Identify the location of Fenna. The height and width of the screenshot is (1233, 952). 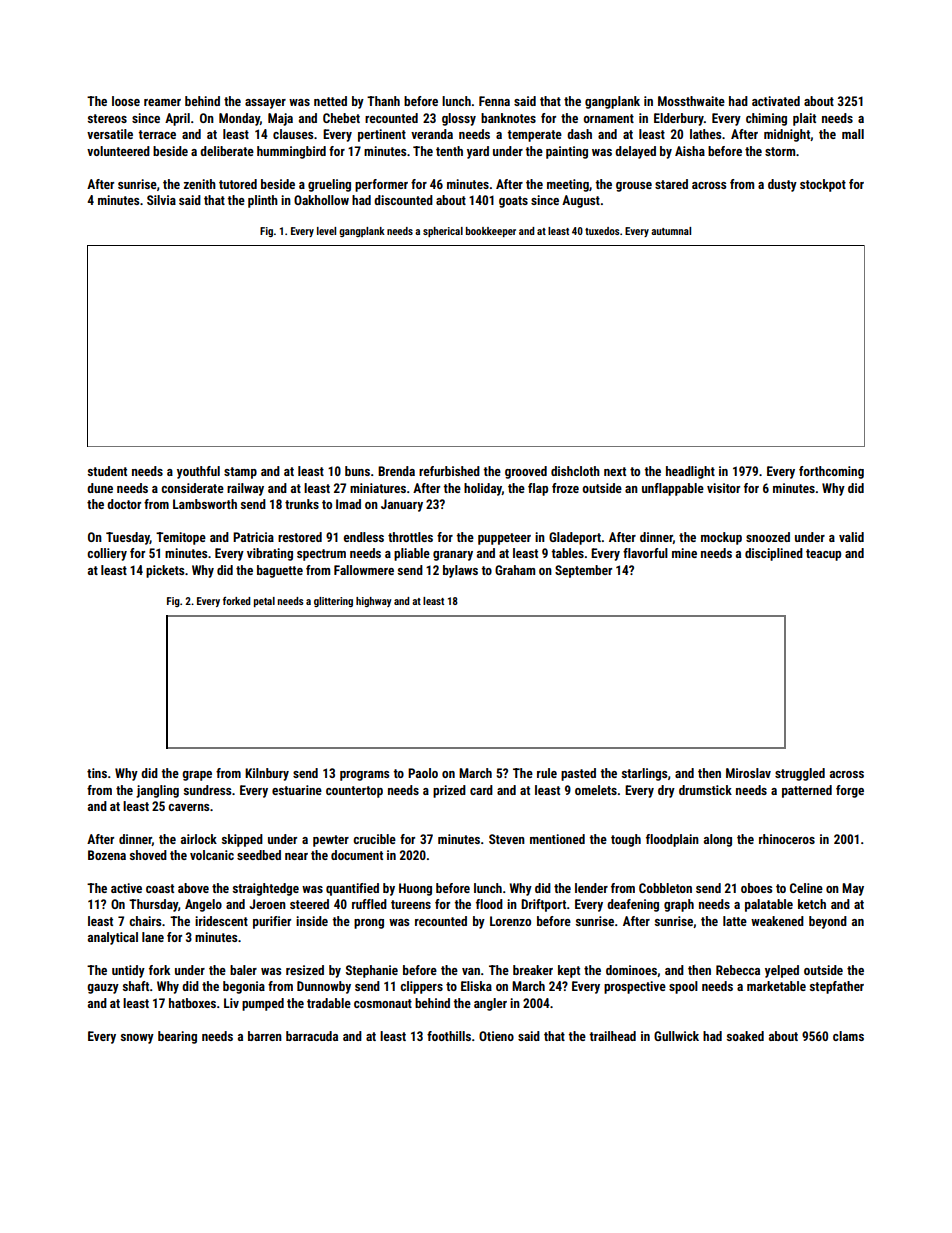
(494, 101).
